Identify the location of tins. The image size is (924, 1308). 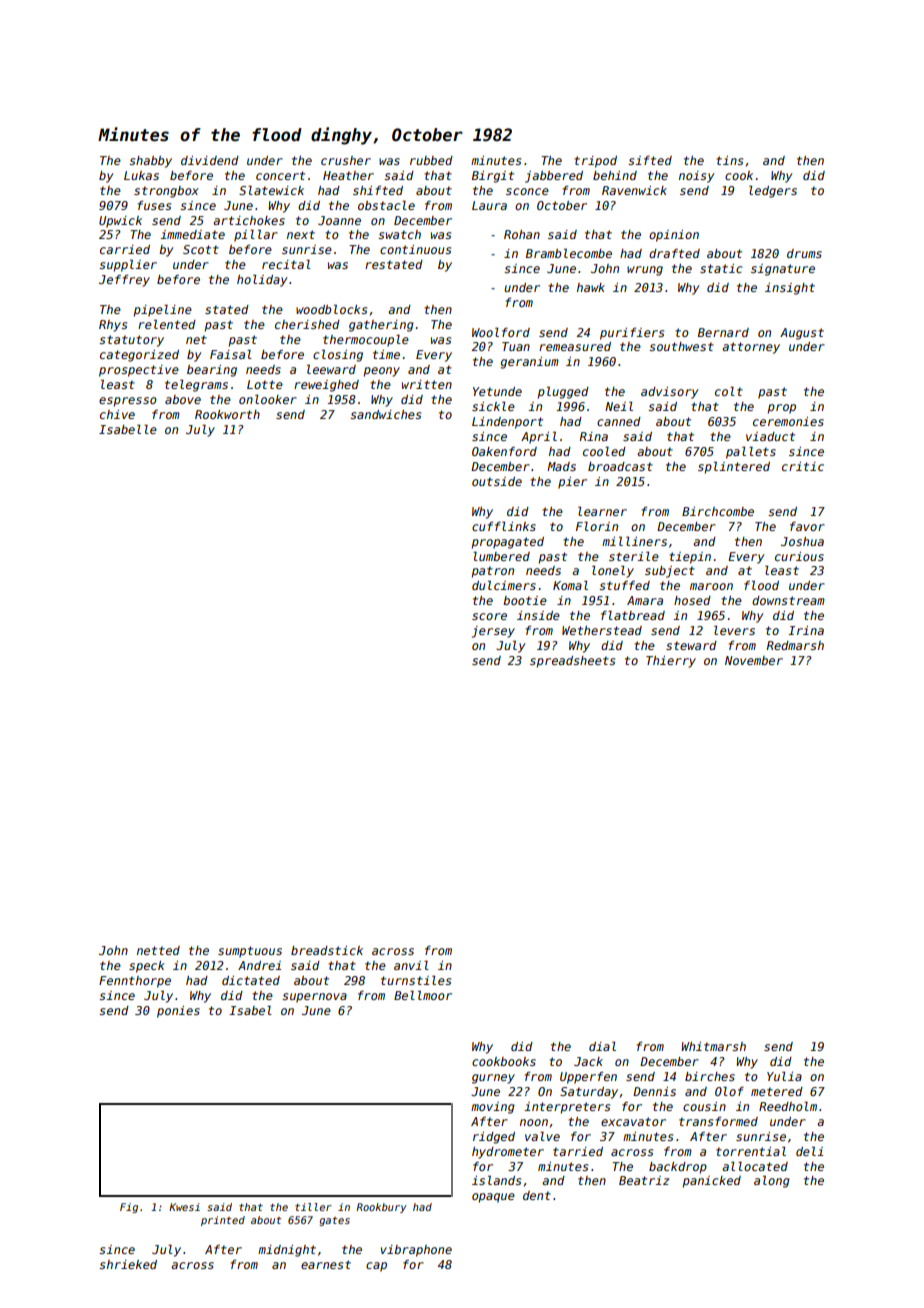
(729, 160).
